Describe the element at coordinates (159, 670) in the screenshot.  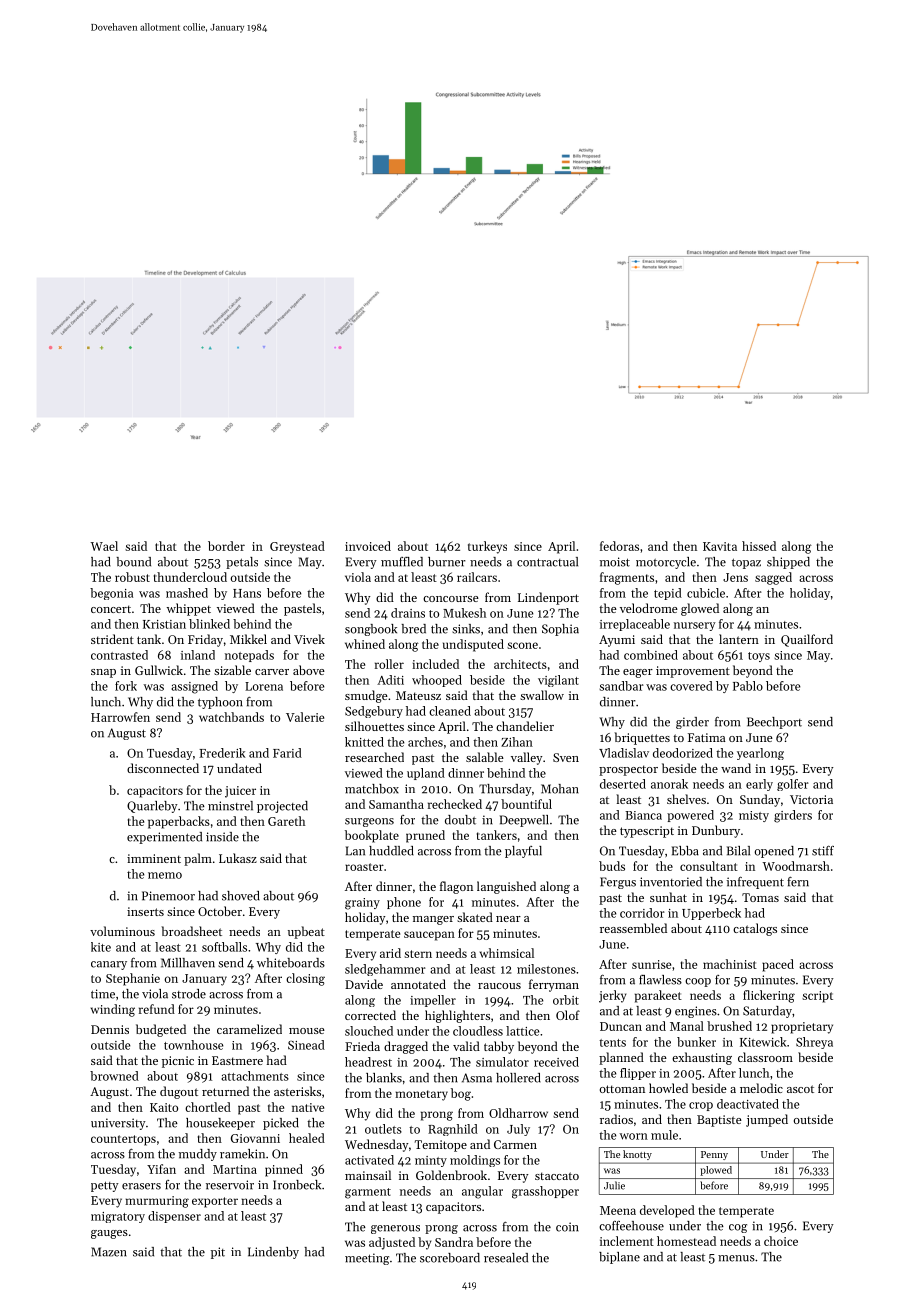
I see `Gullwick` at that location.
